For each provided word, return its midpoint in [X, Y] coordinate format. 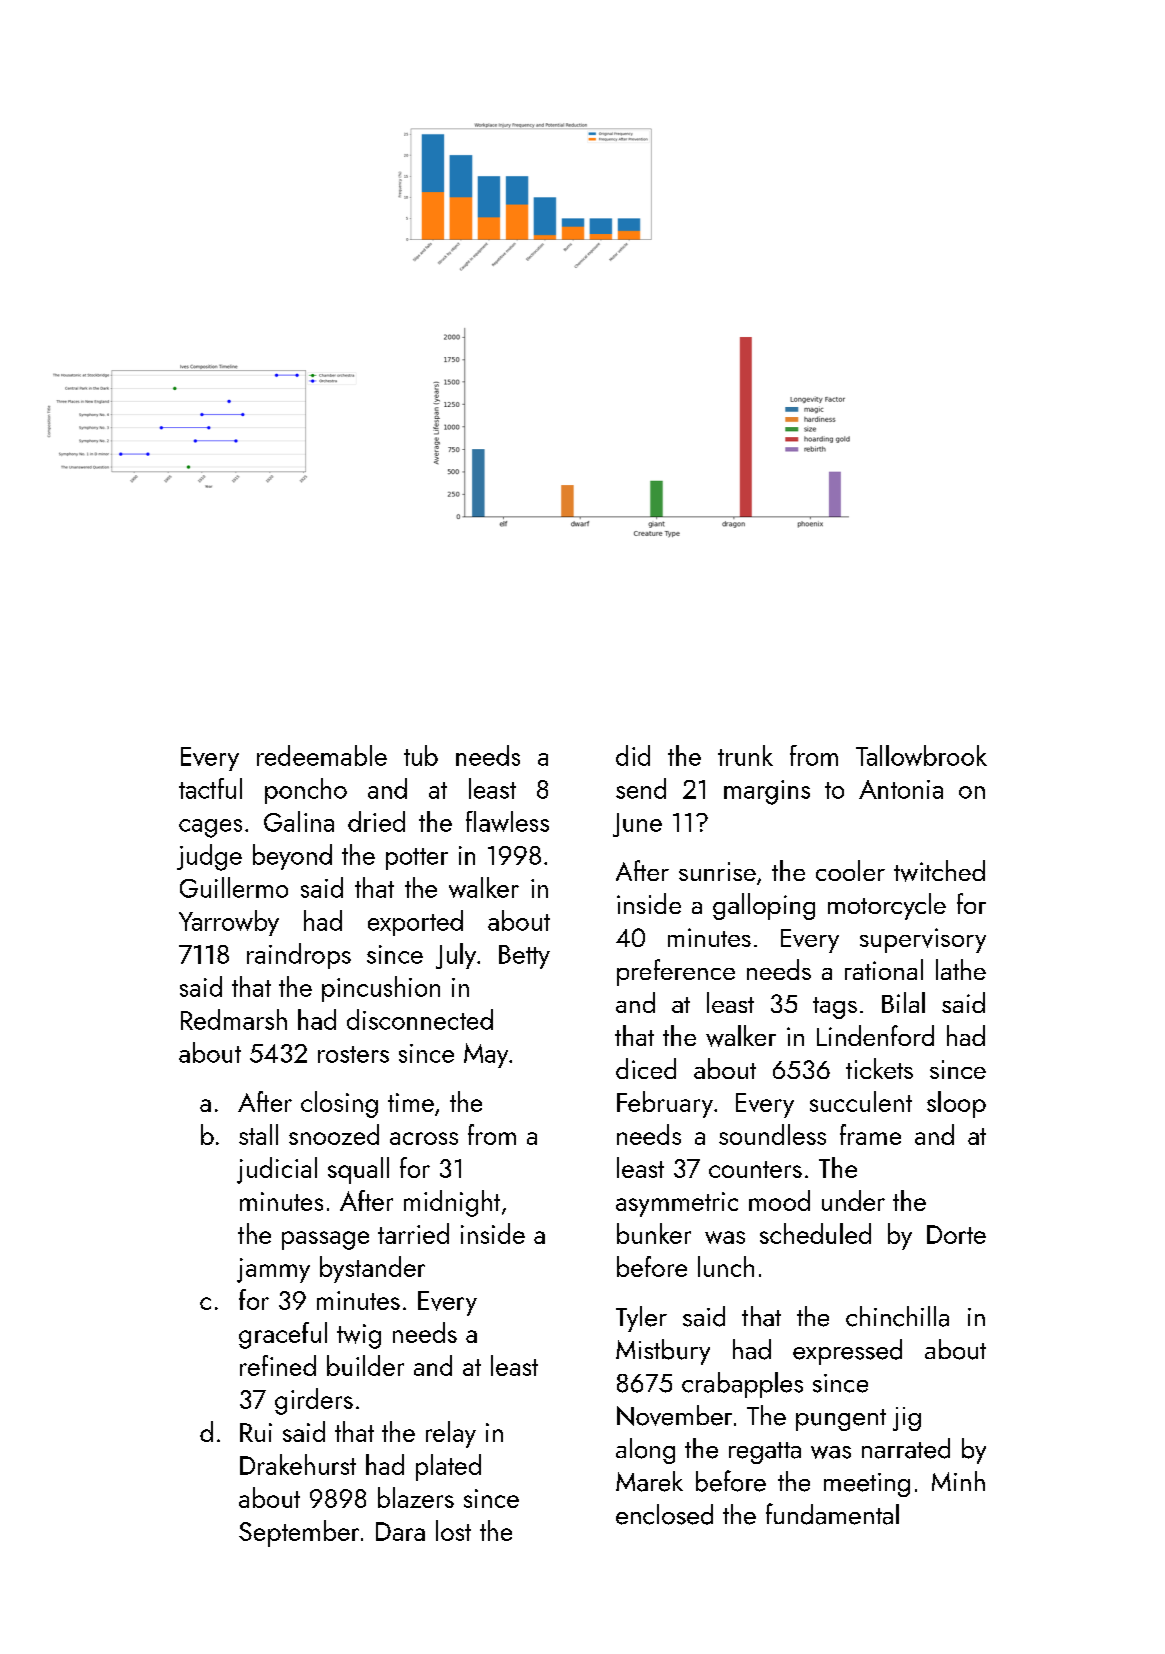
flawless [507, 821]
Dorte [956, 1234]
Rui [256, 1432]
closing [339, 1104]
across [424, 1138]
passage [325, 1240]
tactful [210, 788]
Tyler [641, 1319]
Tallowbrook [921, 755]
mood [779, 1200]
